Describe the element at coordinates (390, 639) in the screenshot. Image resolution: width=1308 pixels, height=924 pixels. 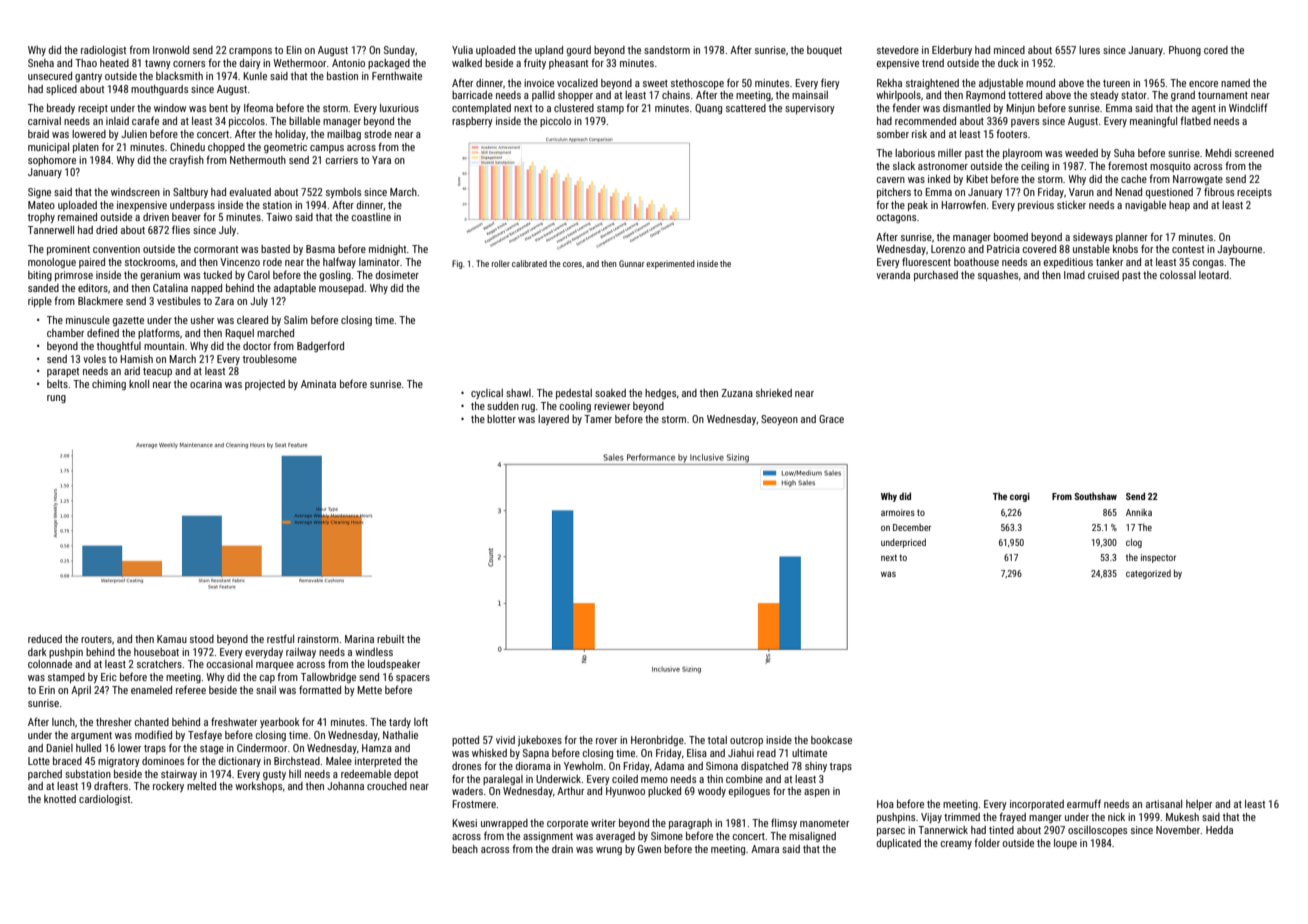
I see `rebuilt` at that location.
